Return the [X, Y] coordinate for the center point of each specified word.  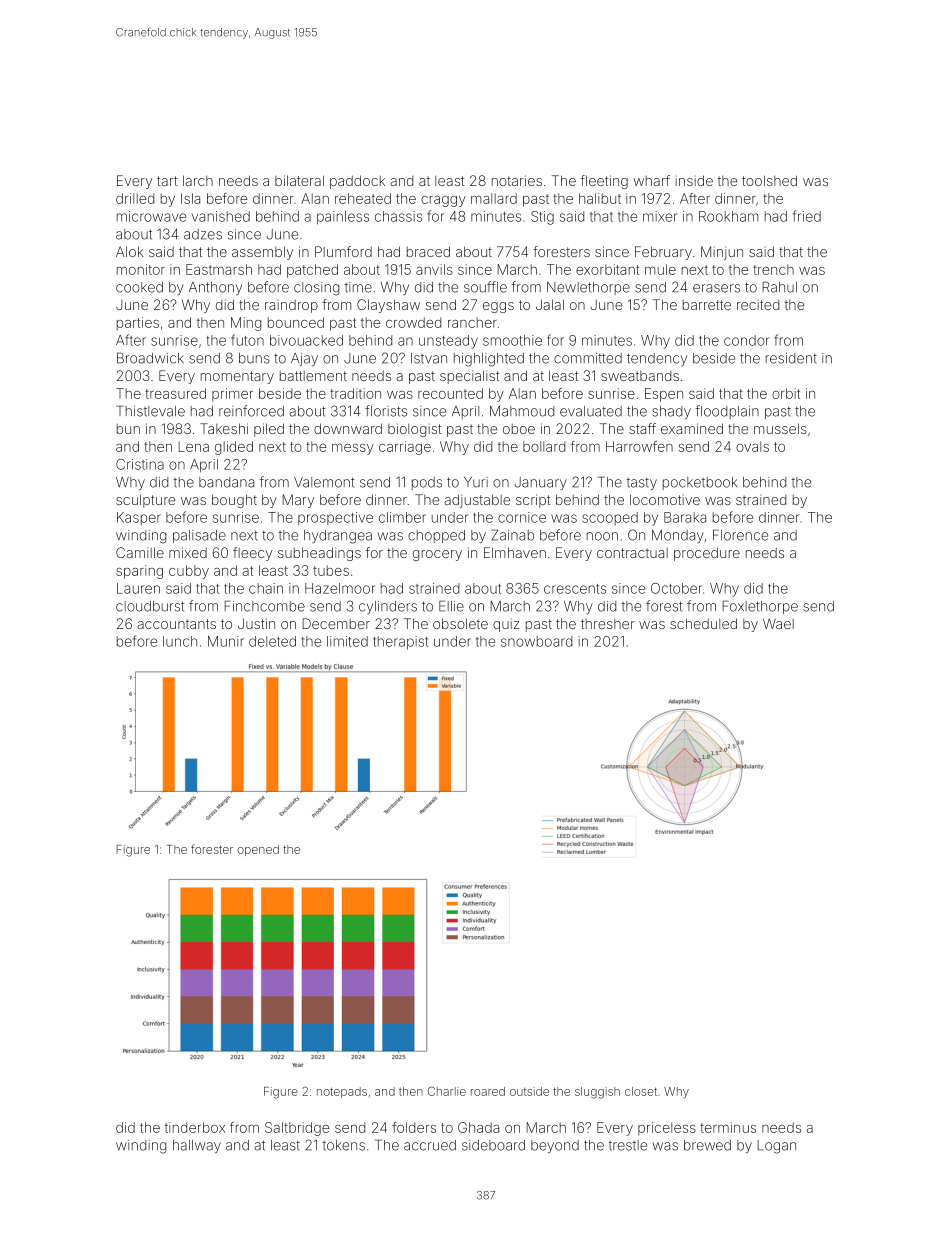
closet [641, 1091]
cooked [139, 287]
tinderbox [195, 1127]
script [533, 501]
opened [258, 850]
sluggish [597, 1093]
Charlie [447, 1091]
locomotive [665, 499]
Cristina [140, 464]
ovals [752, 446]
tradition [355, 393]
